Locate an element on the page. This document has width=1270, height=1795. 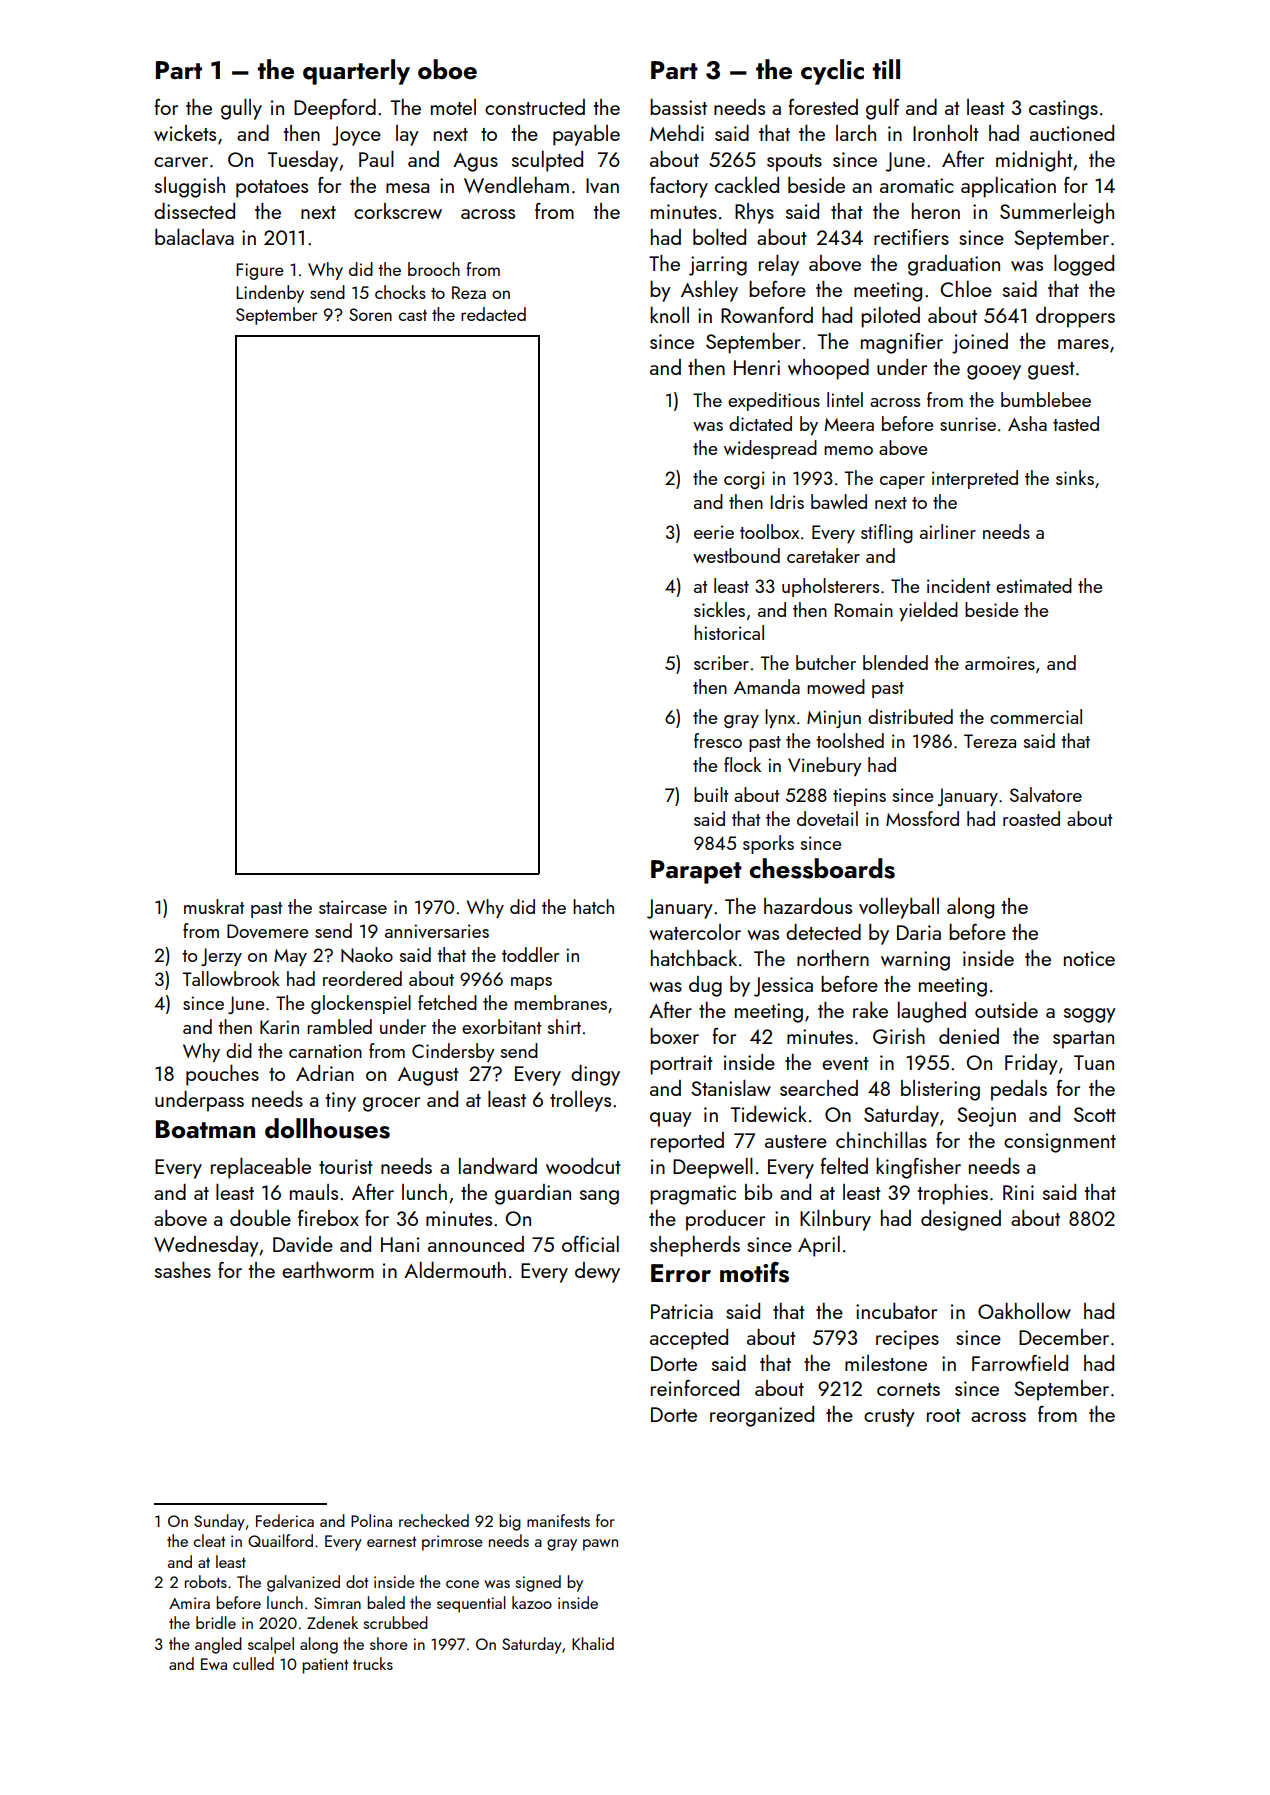
kingfisher is located at coordinates (918, 1168).
